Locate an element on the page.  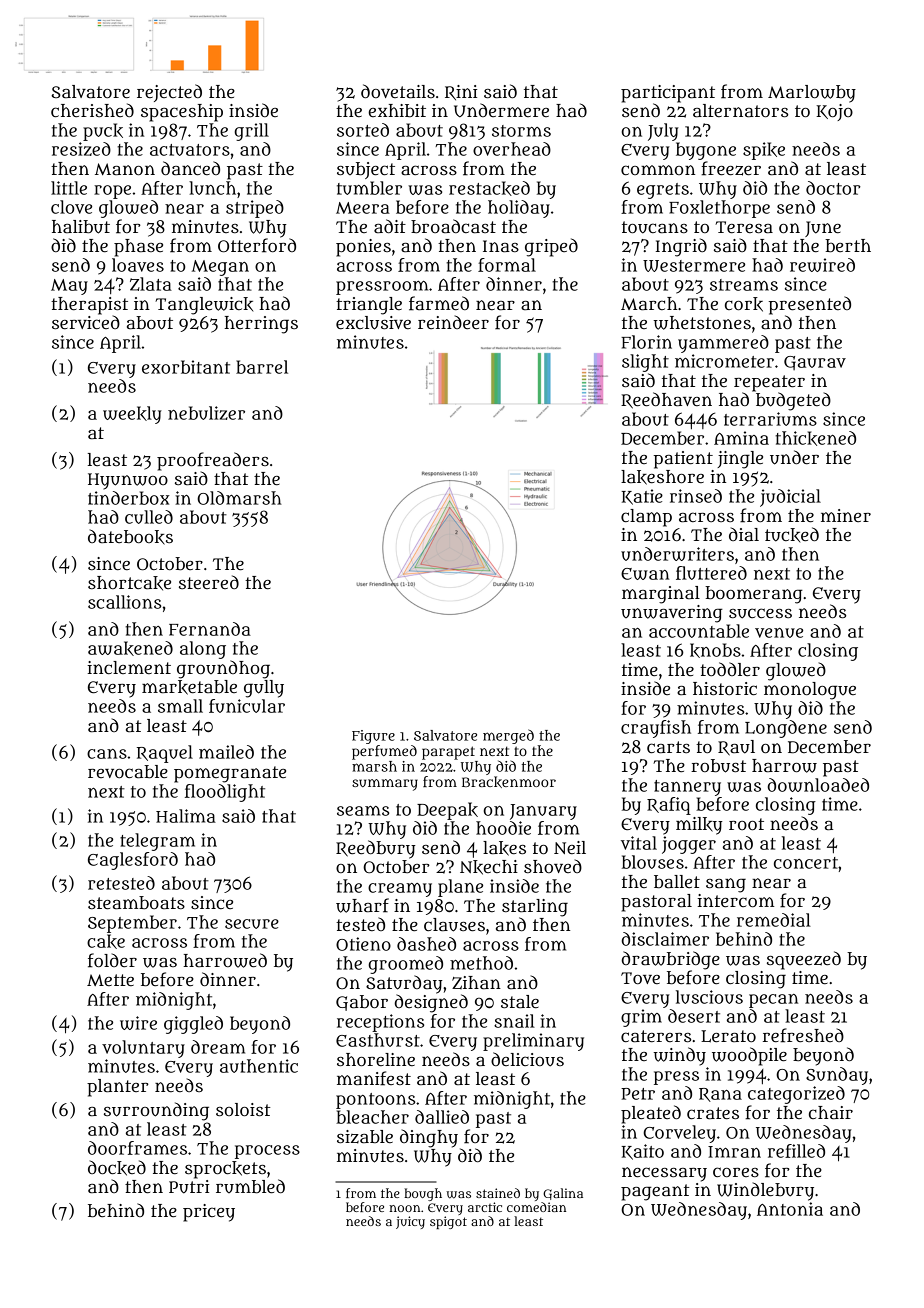
lunch is located at coordinates (212, 188).
